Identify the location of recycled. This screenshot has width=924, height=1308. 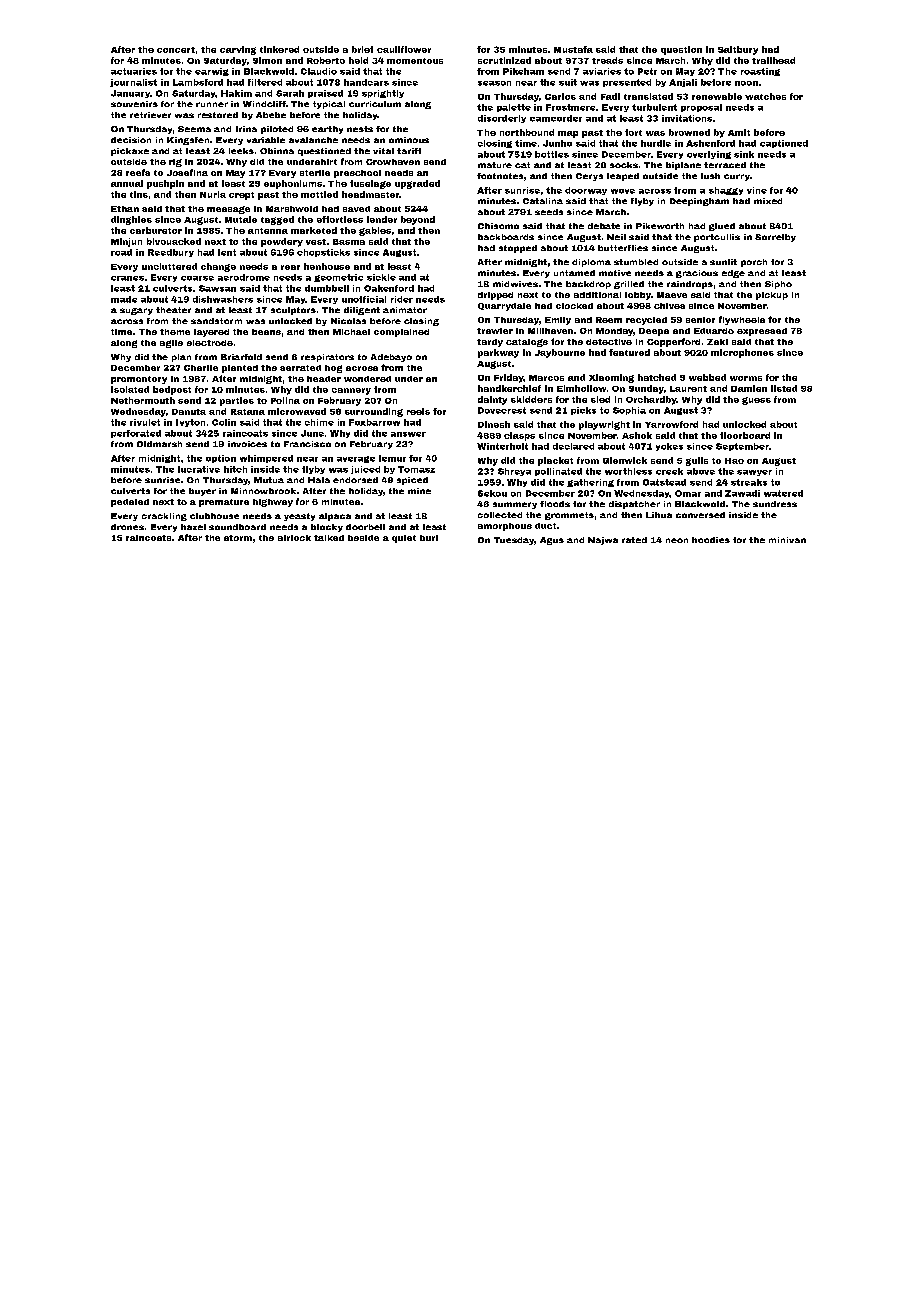
(646, 321).
